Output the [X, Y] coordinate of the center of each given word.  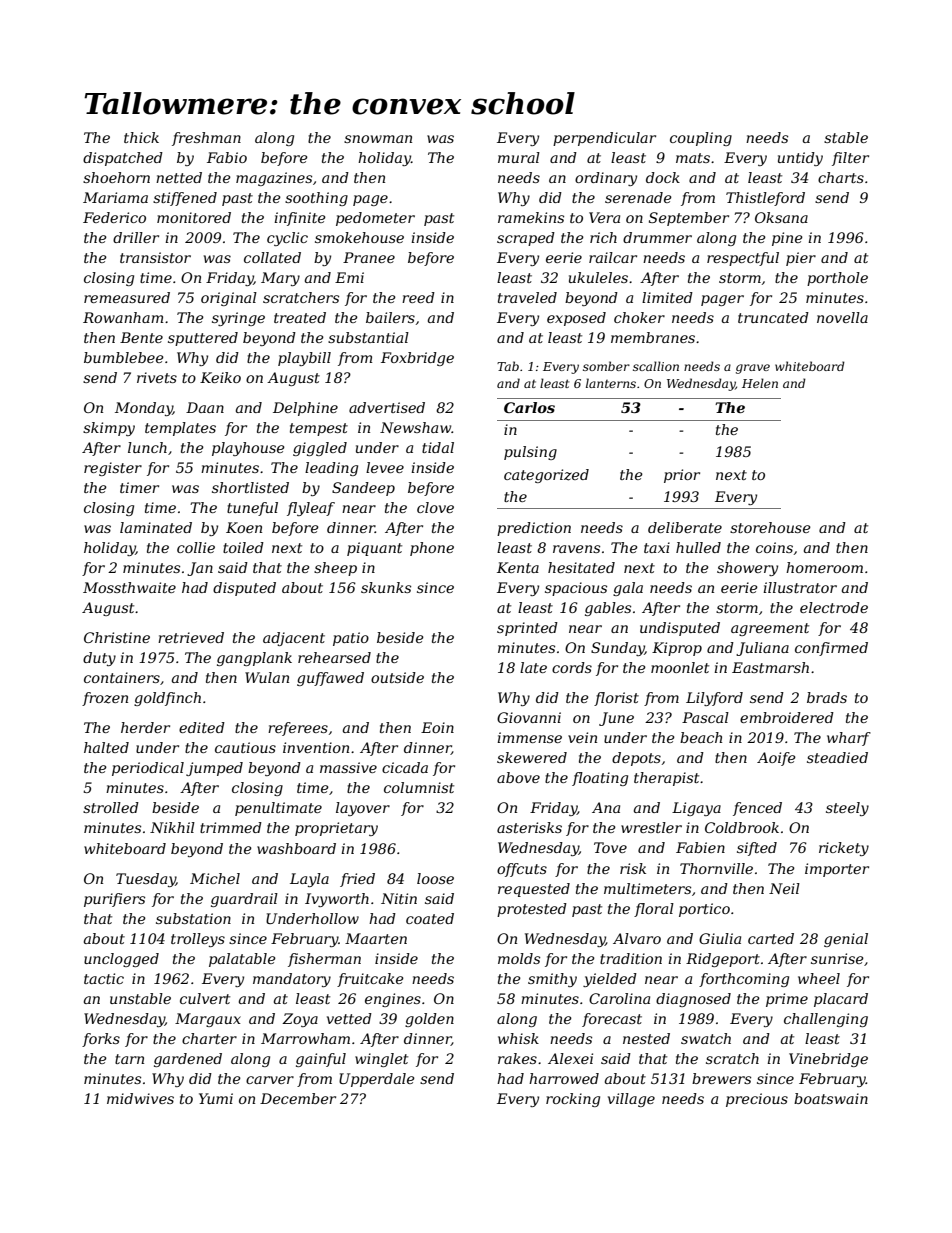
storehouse [770, 527]
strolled [111, 807]
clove [435, 507]
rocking [573, 1100]
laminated [156, 527]
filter [850, 159]
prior [682, 476]
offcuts [522, 870]
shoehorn [116, 177]
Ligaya [696, 809]
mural [519, 157]
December [298, 1098]
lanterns [611, 383]
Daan [205, 407]
